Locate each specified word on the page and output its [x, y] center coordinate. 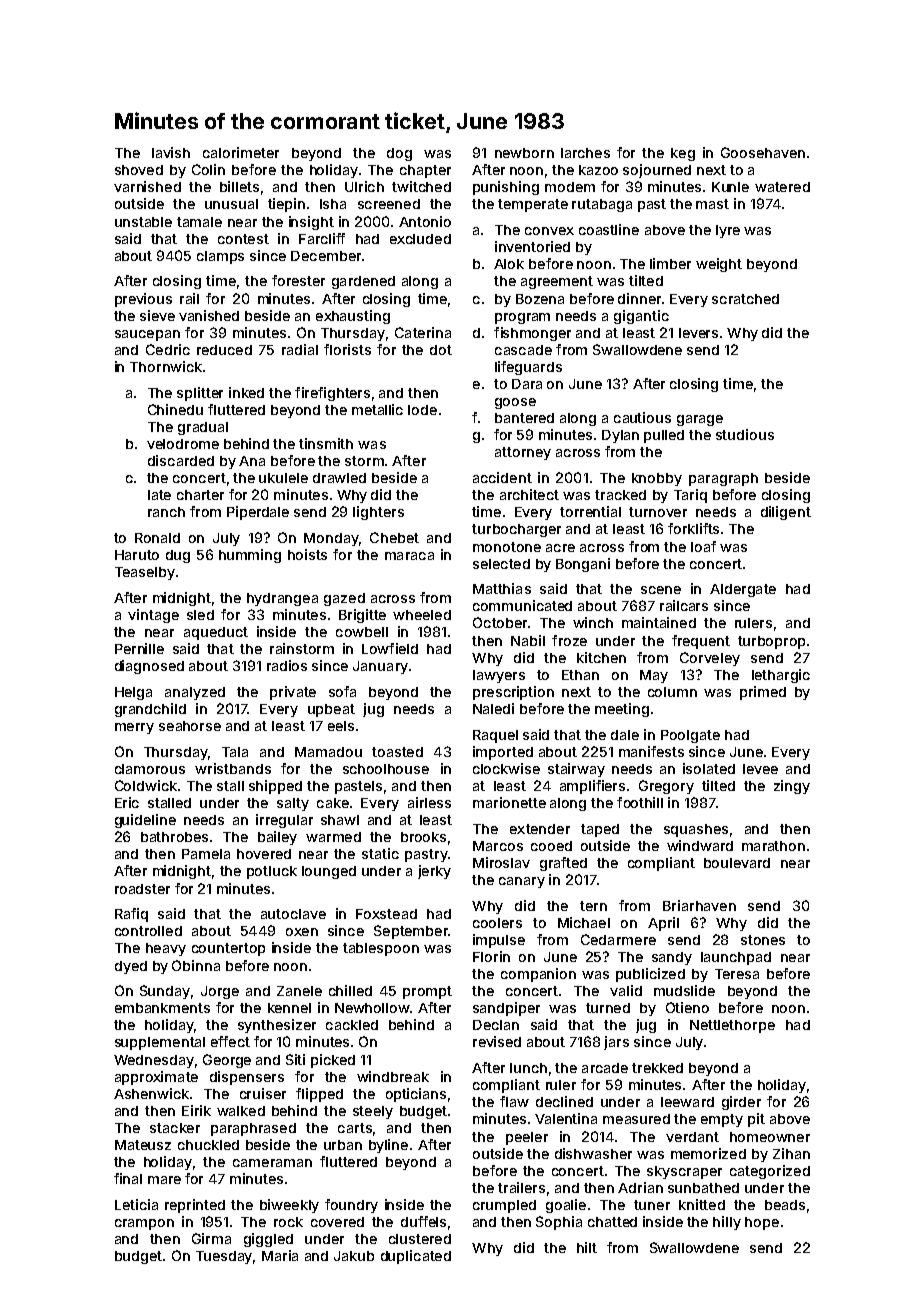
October [500, 622]
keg [683, 154]
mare [164, 1180]
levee [760, 769]
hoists [307, 554]
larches [585, 153]
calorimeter [241, 152]
